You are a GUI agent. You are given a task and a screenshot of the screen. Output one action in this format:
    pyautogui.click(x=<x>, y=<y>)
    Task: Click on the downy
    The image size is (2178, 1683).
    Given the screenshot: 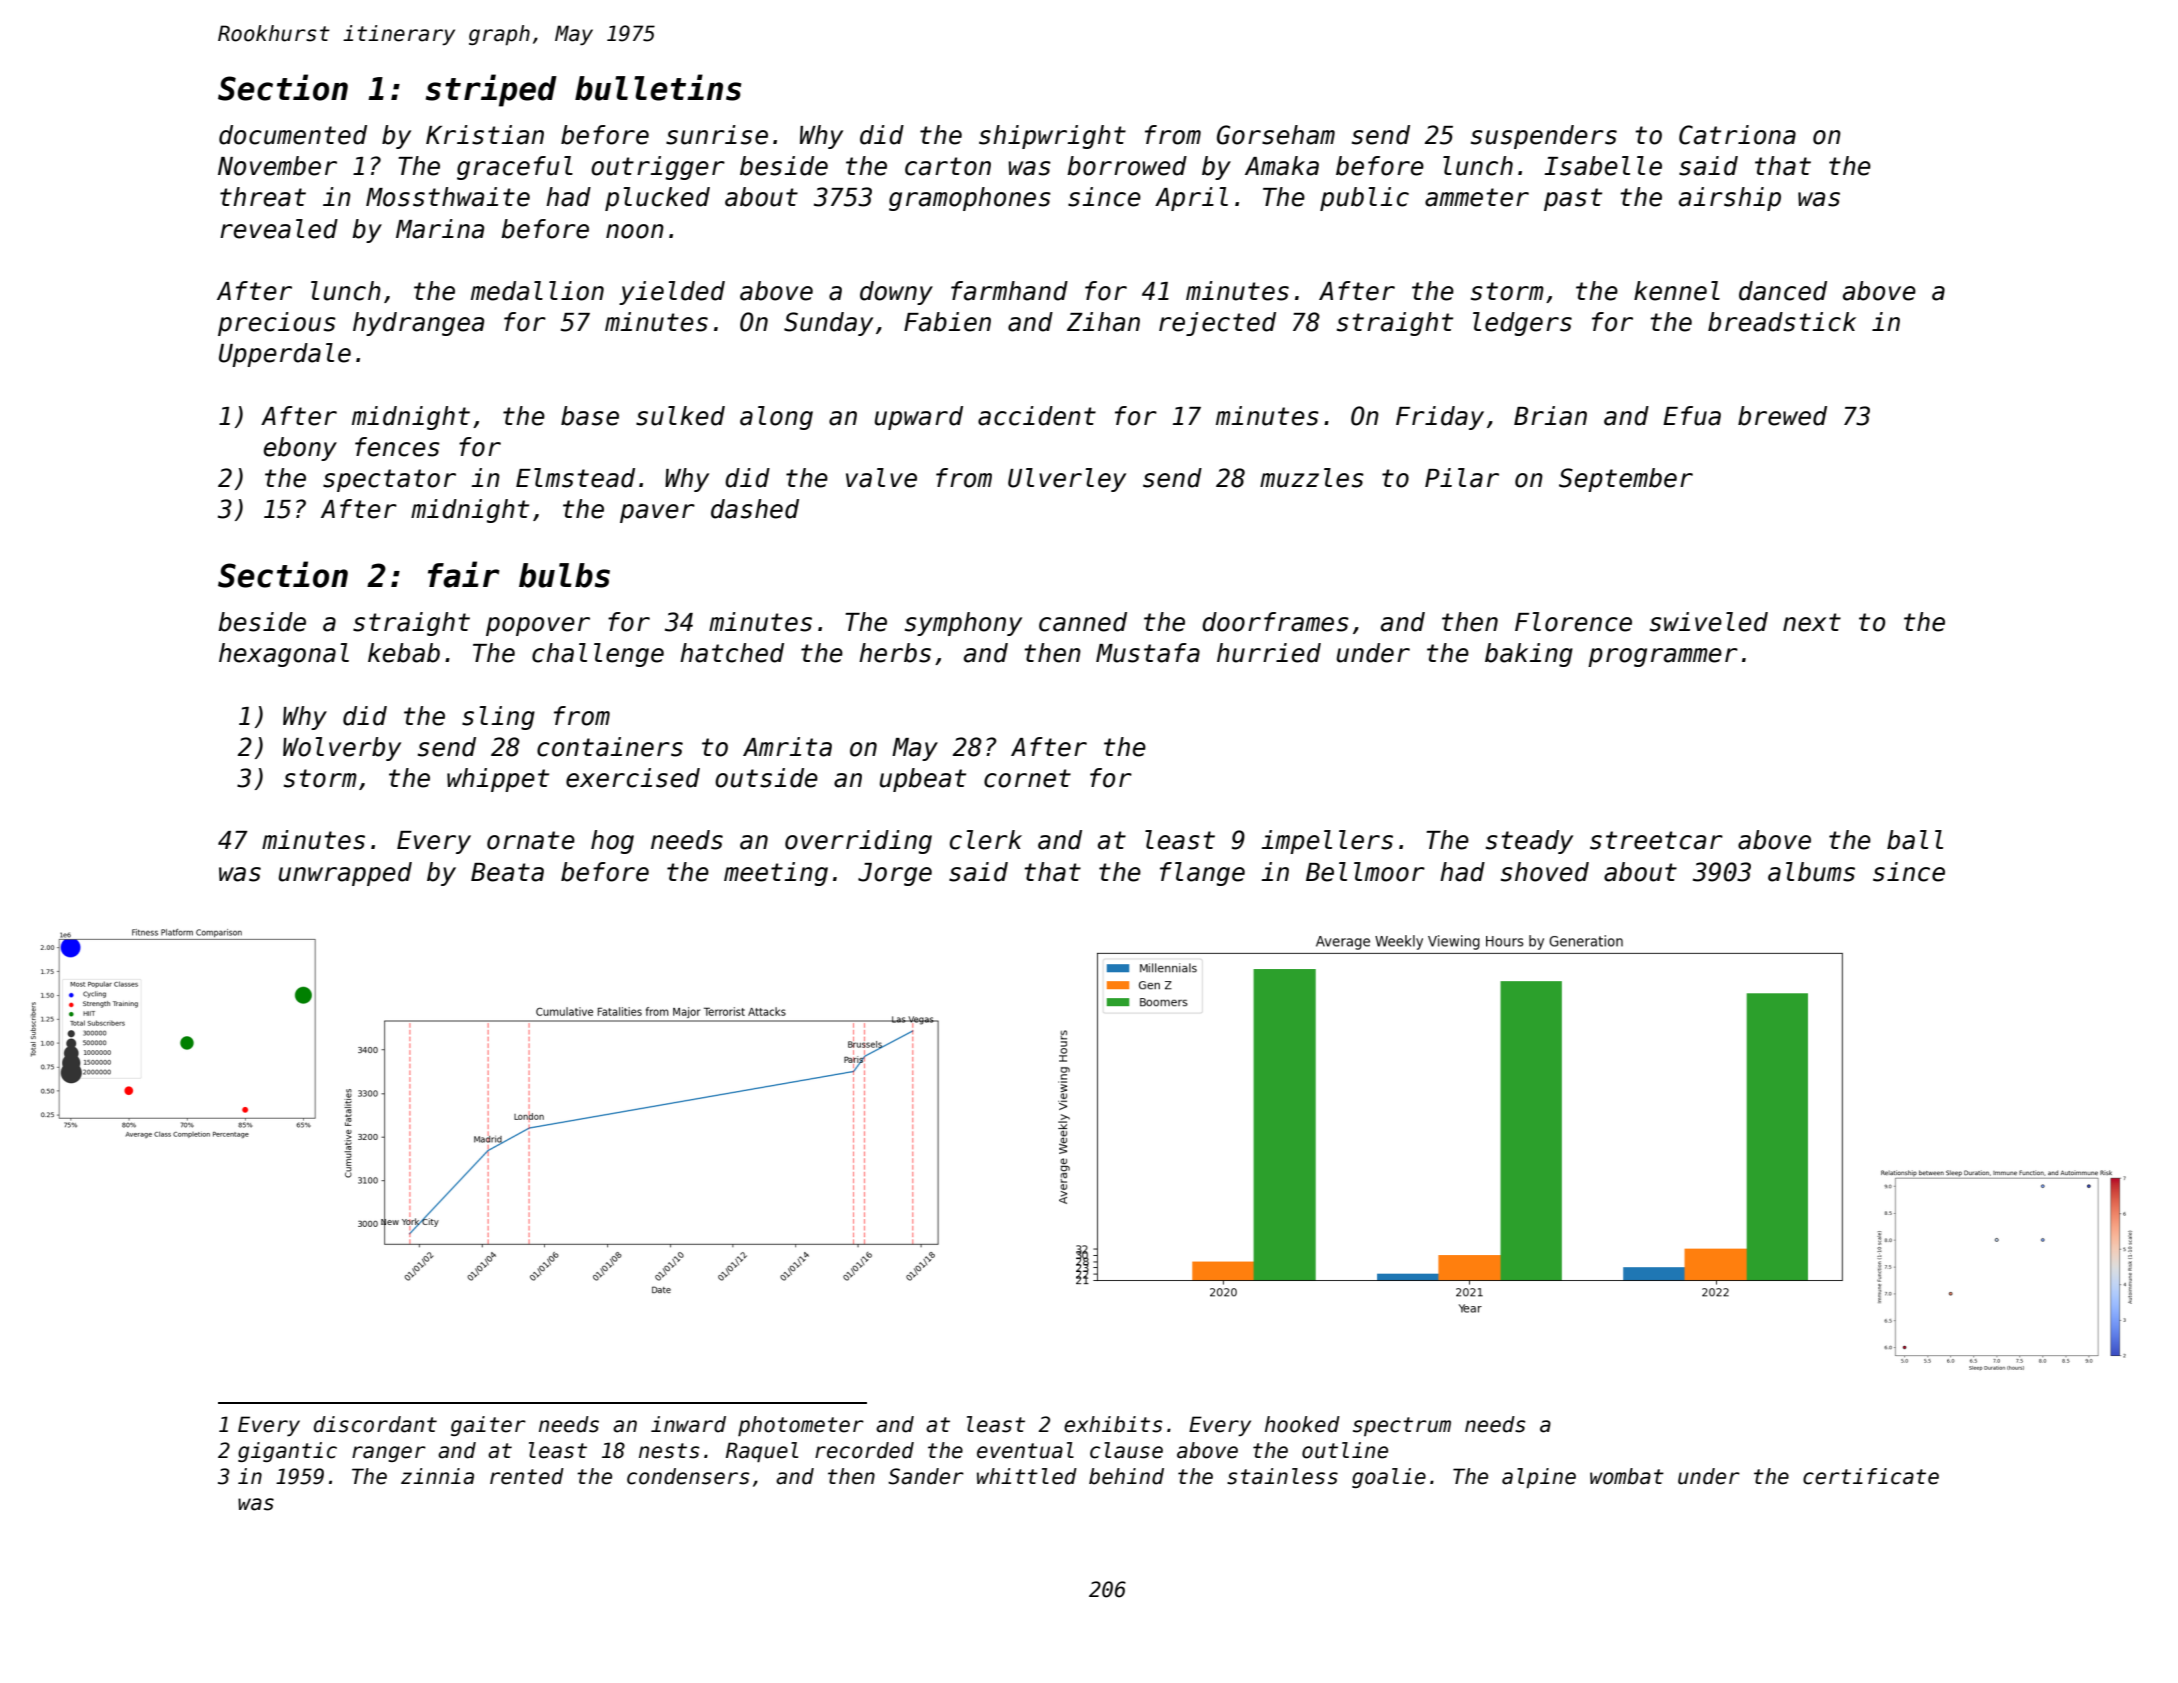 What is the action you would take?
    pyautogui.click(x=896, y=293)
